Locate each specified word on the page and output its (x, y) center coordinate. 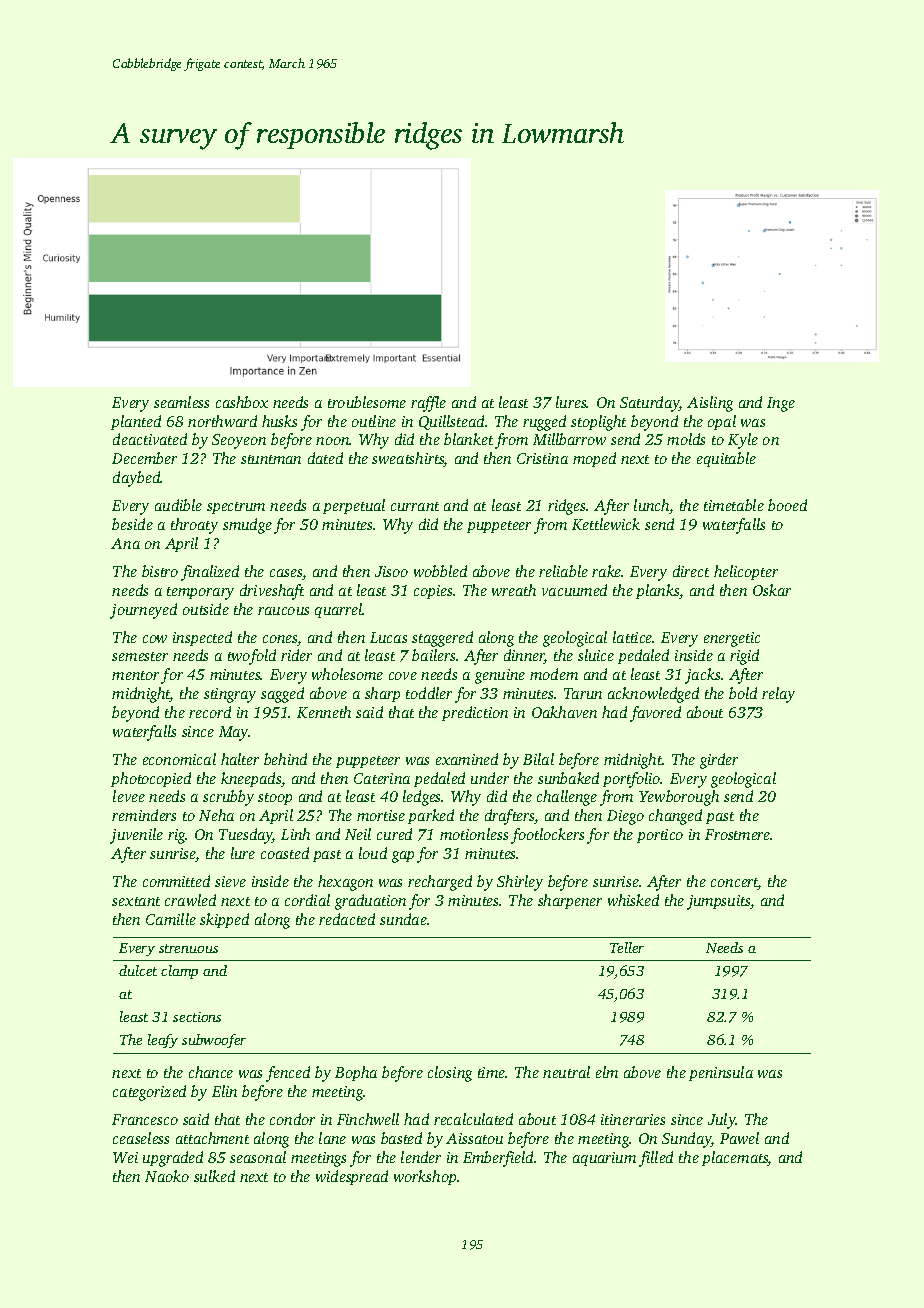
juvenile (136, 836)
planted (136, 422)
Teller (627, 947)
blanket (468, 439)
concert (735, 884)
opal (722, 422)
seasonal (258, 1157)
